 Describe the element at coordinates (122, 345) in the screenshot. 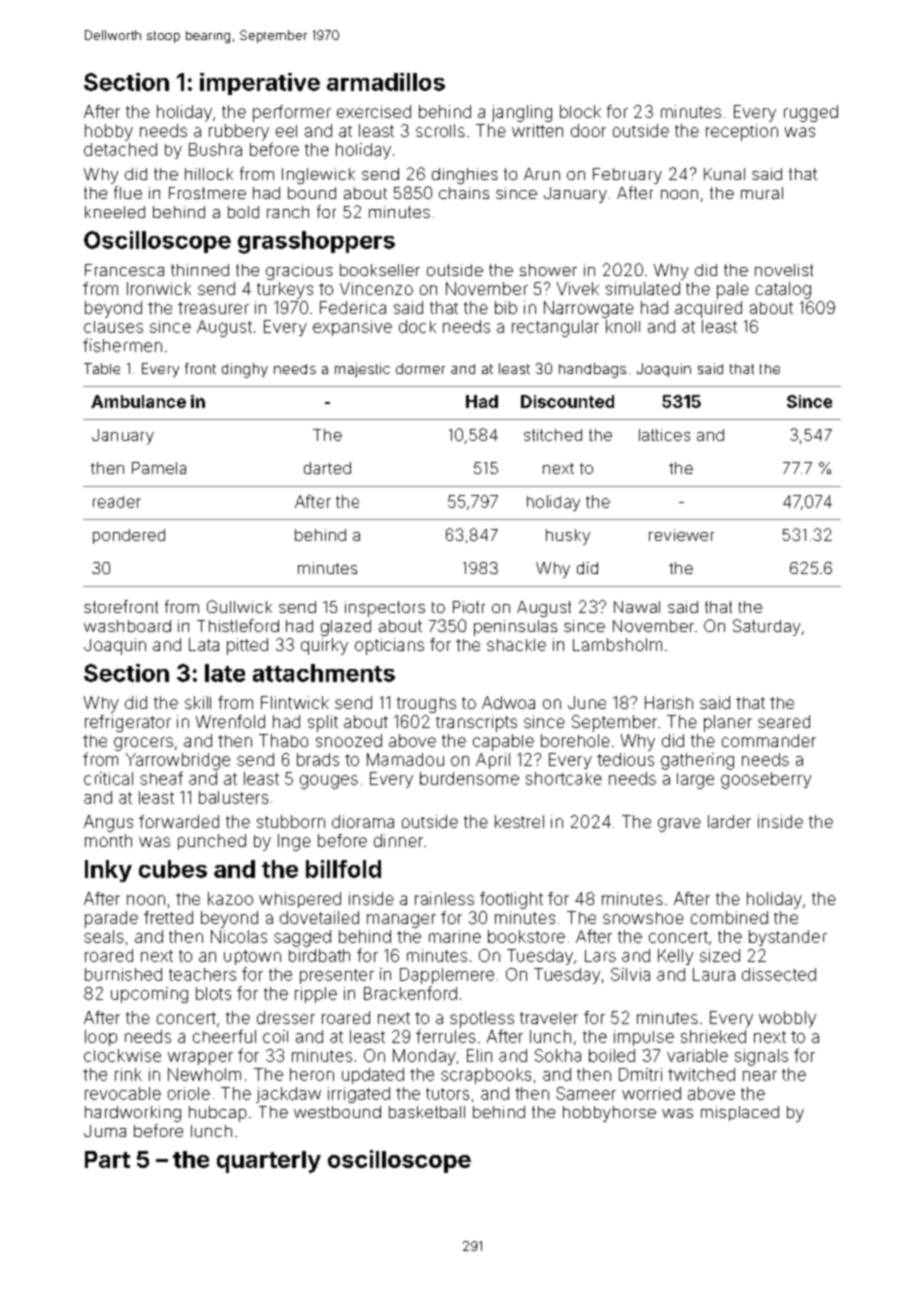

I see `fishermen` at that location.
